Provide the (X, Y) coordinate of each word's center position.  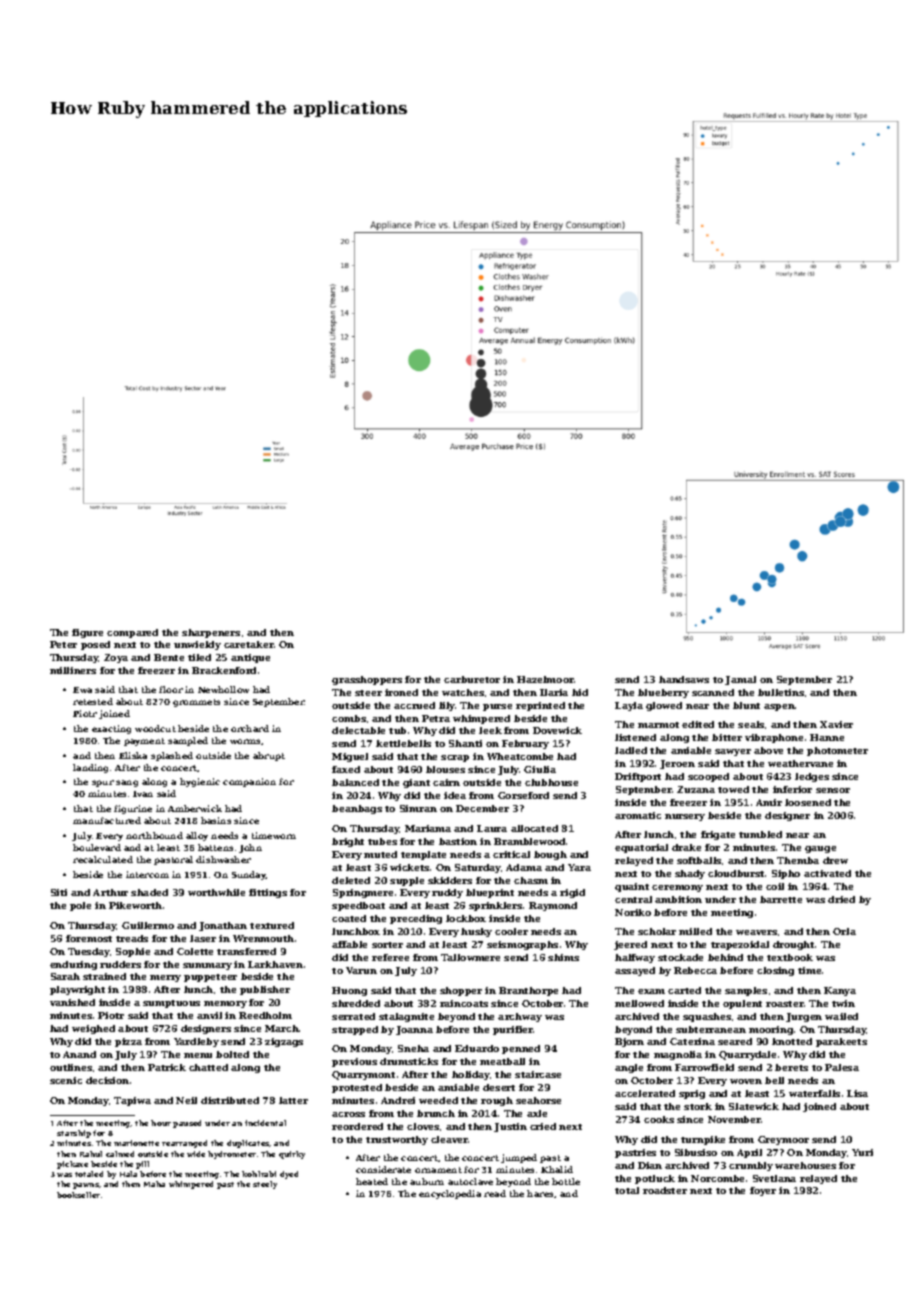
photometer (837, 751)
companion (249, 782)
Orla (844, 931)
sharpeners (211, 633)
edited (698, 724)
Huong (349, 991)
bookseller (78, 1195)
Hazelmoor (545, 679)
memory (225, 1004)
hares (540, 1193)
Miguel (350, 757)
